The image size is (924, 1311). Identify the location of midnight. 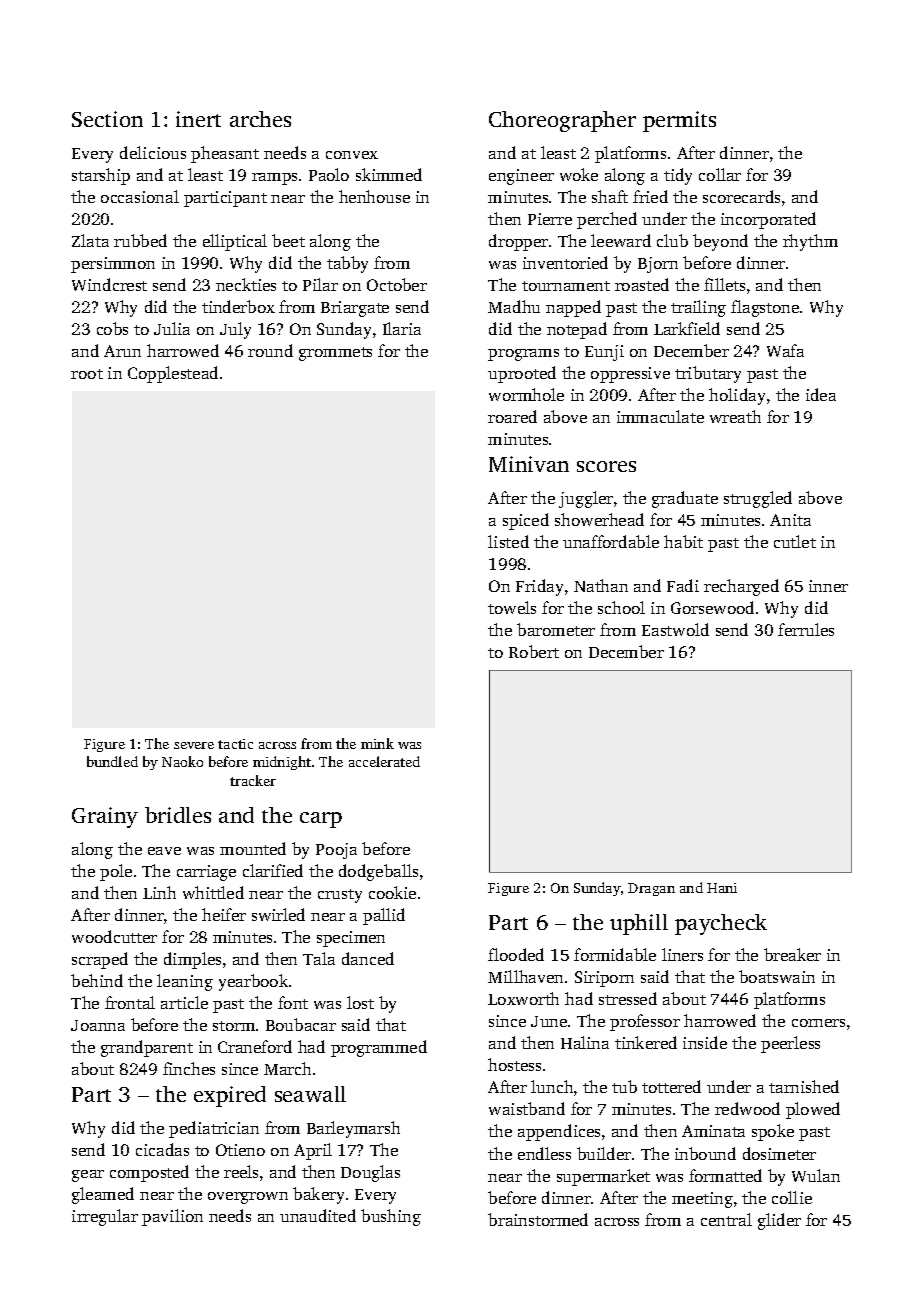
(282, 763).
